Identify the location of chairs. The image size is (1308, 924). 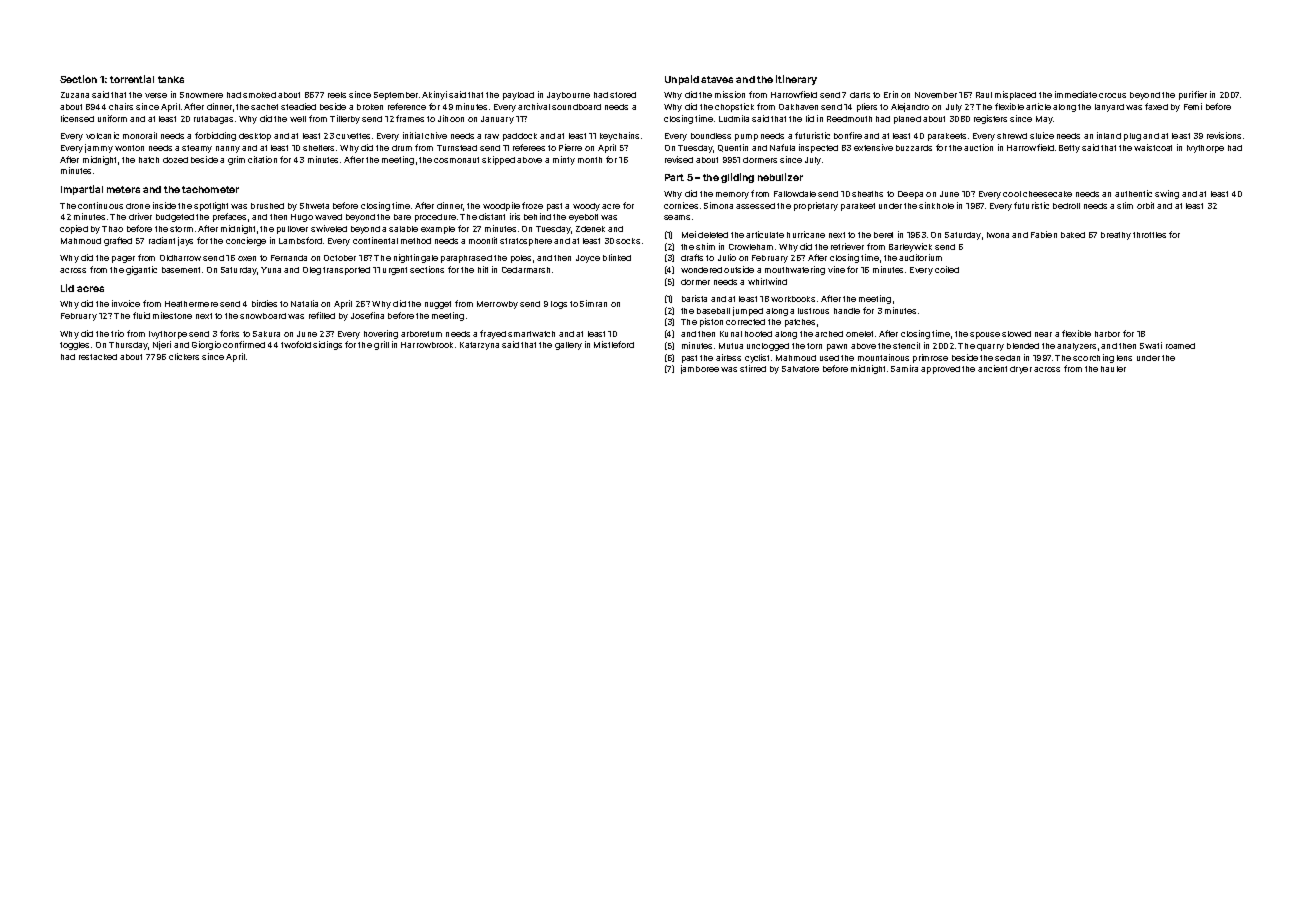
(121, 106).
